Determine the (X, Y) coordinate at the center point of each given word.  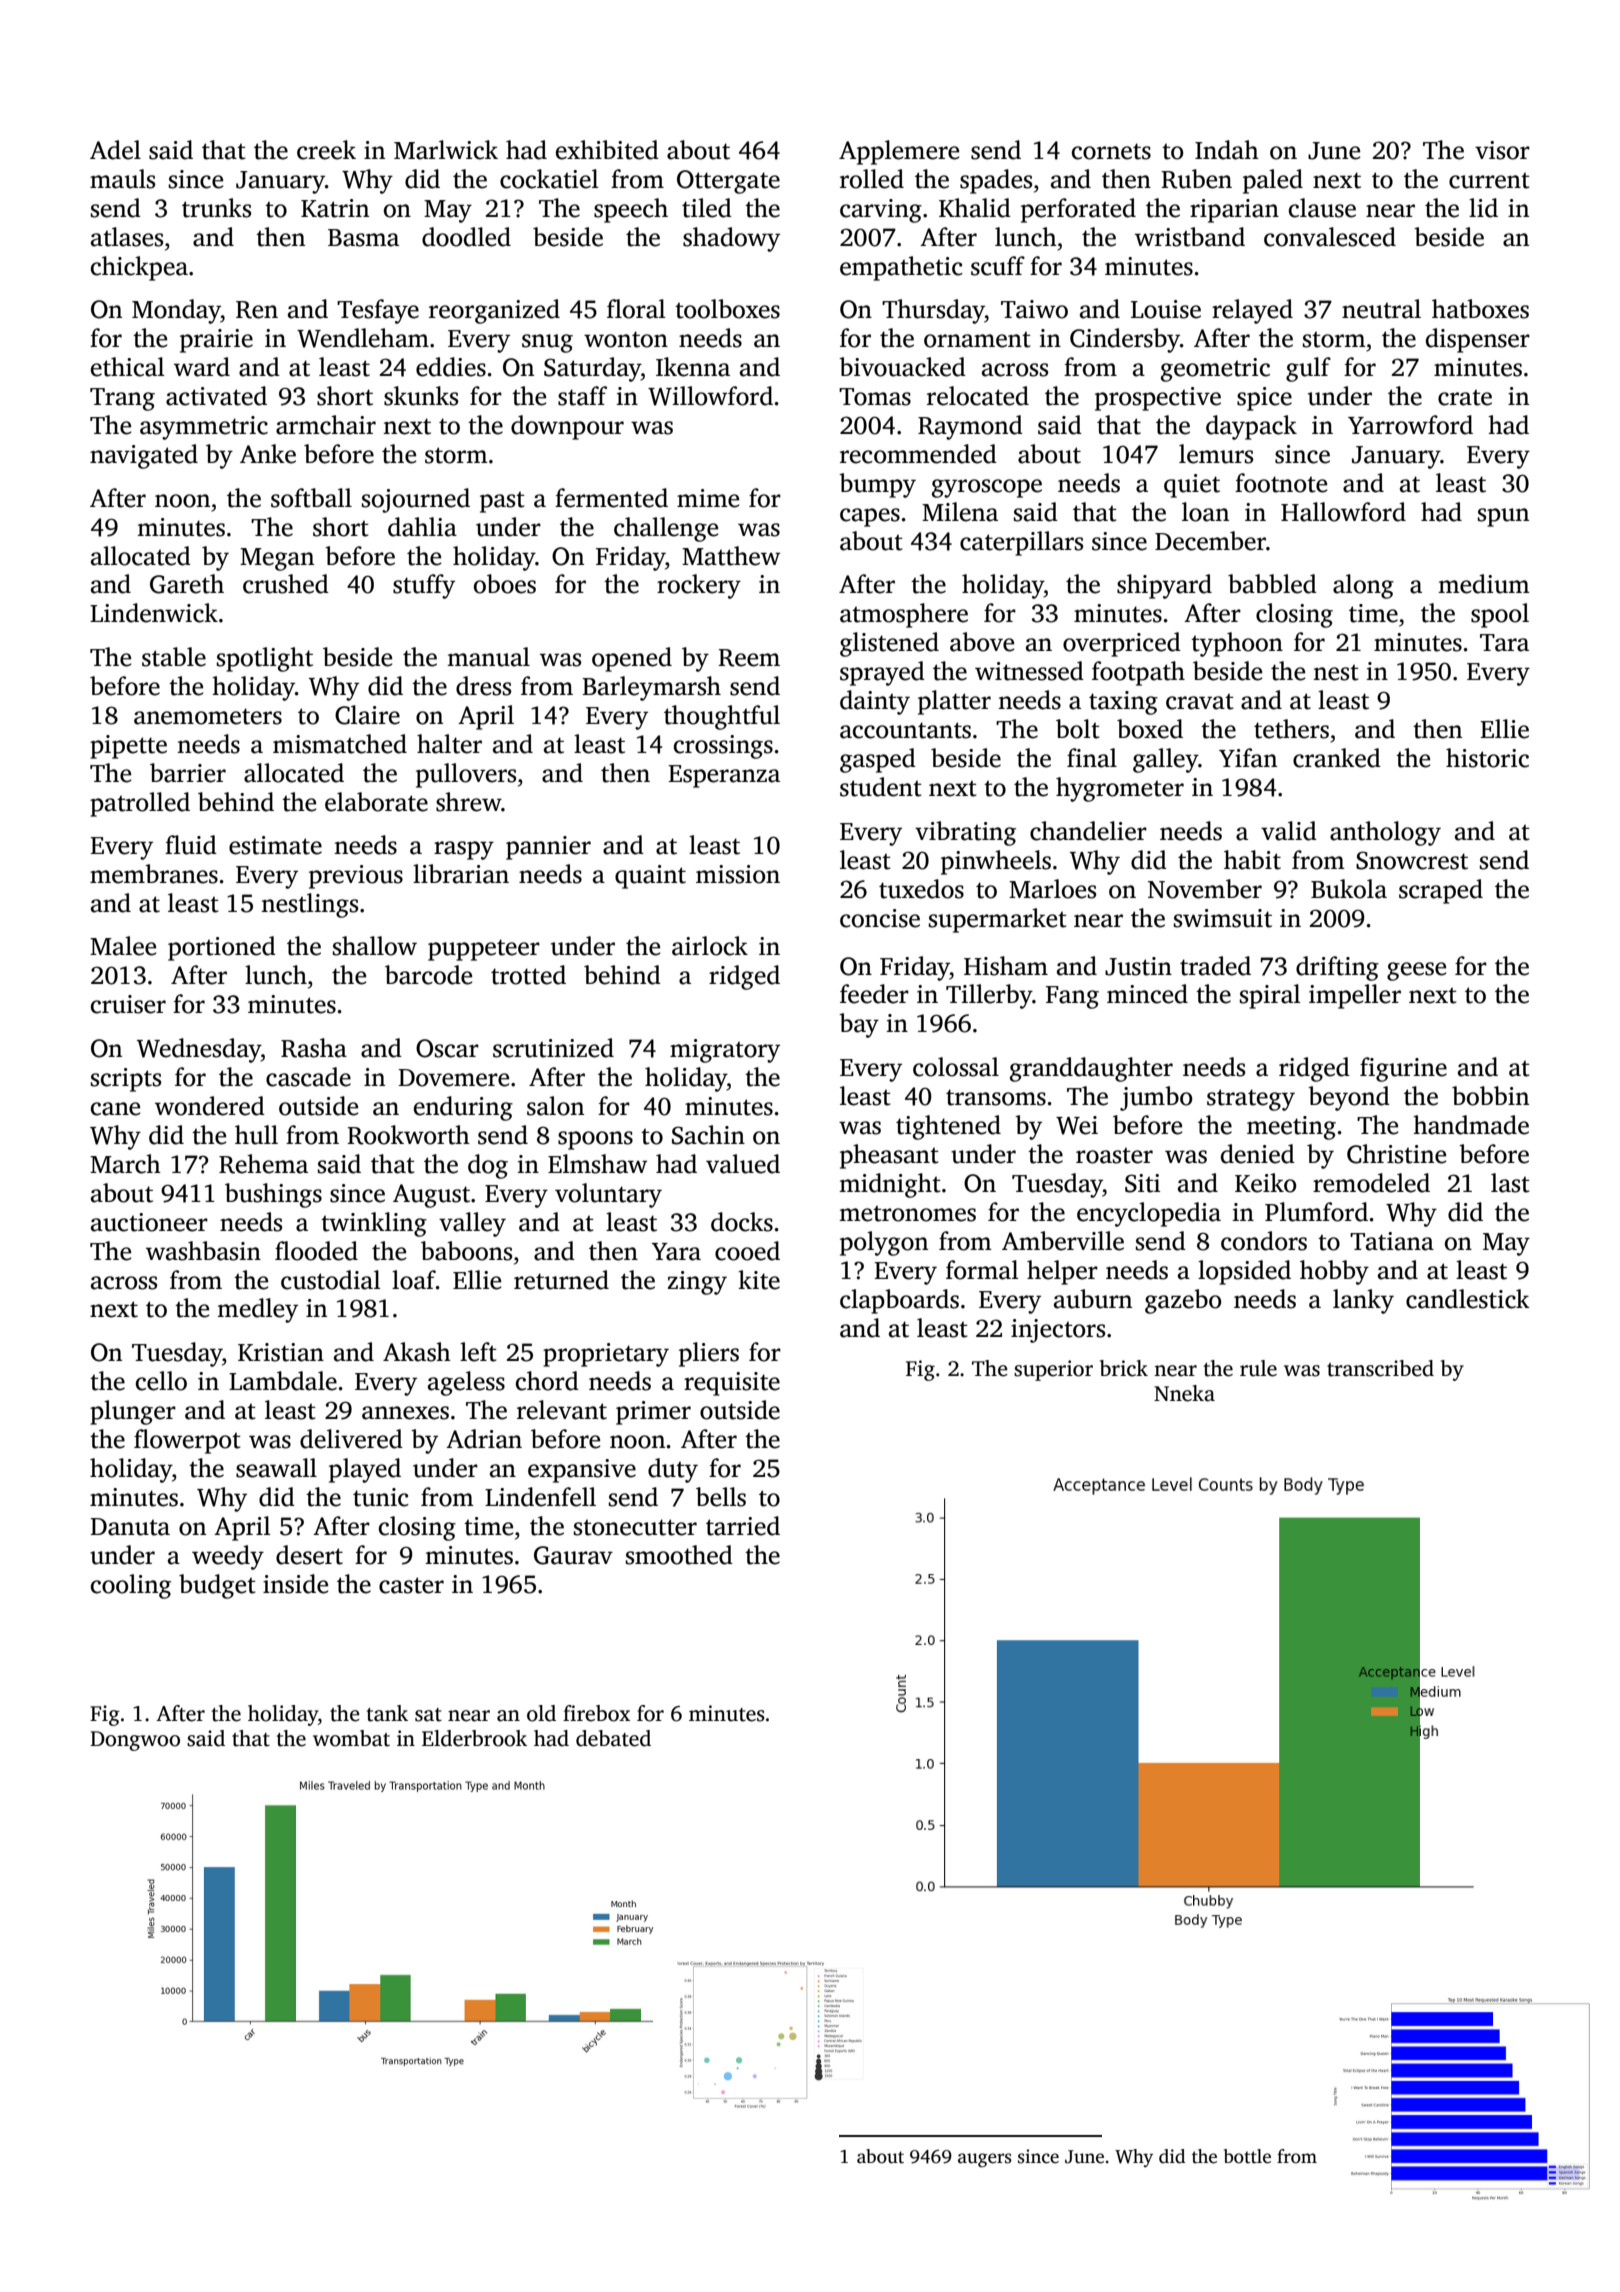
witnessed (1029, 671)
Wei (1077, 1125)
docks (742, 1222)
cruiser (128, 1004)
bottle (1247, 2156)
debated (613, 1738)
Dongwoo (135, 1741)
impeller (1355, 996)
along (1363, 586)
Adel (115, 150)
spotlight (265, 659)
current (1489, 181)
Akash (417, 1352)
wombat (351, 1738)
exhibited (607, 150)
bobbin (1490, 1096)
